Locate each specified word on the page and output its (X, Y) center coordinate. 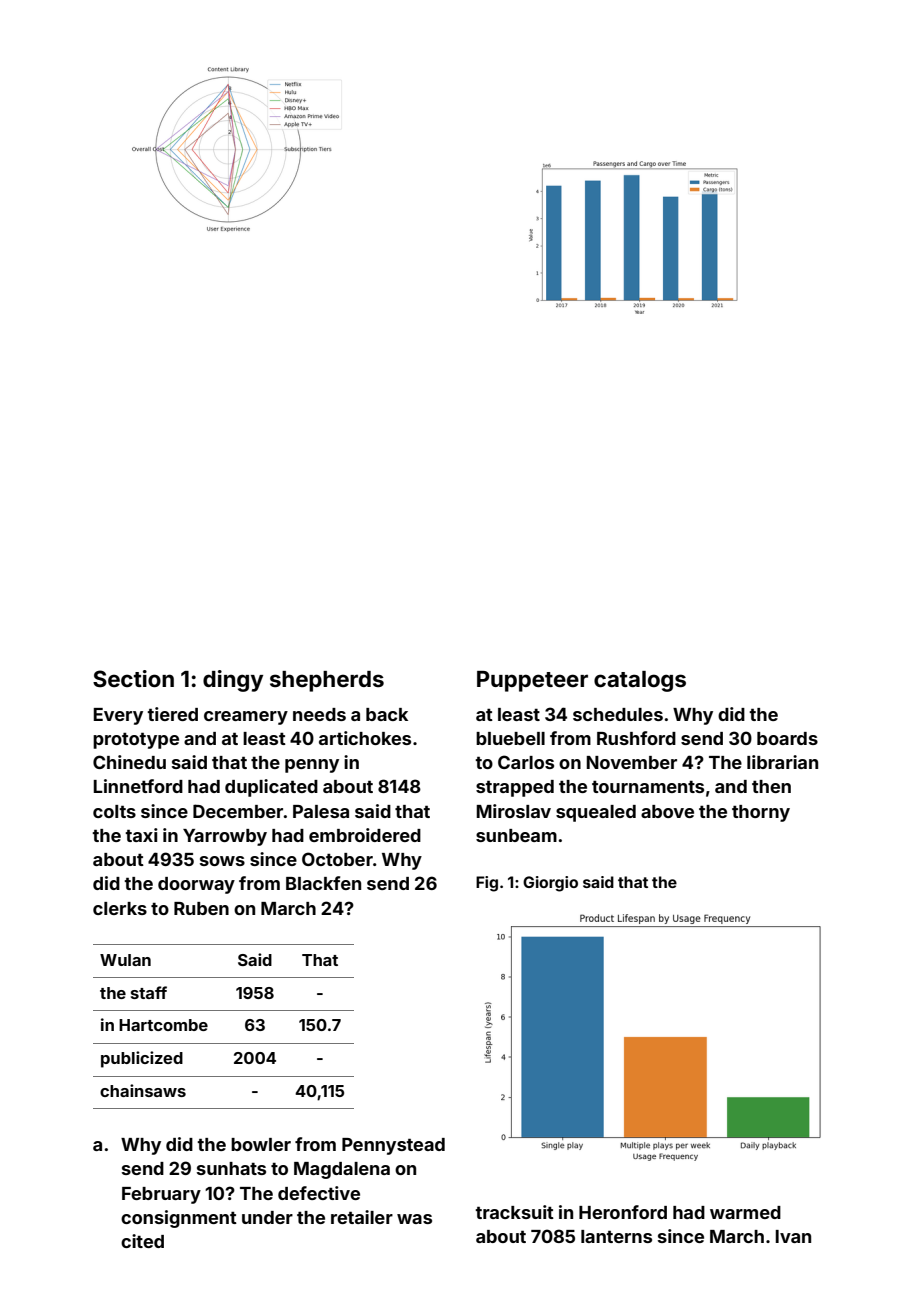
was (414, 1219)
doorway (196, 885)
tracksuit (514, 1212)
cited (142, 1241)
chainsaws (143, 1090)
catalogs (640, 681)
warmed (745, 1212)
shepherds (327, 681)
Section (133, 678)
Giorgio (550, 884)
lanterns (616, 1236)
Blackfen (323, 883)
